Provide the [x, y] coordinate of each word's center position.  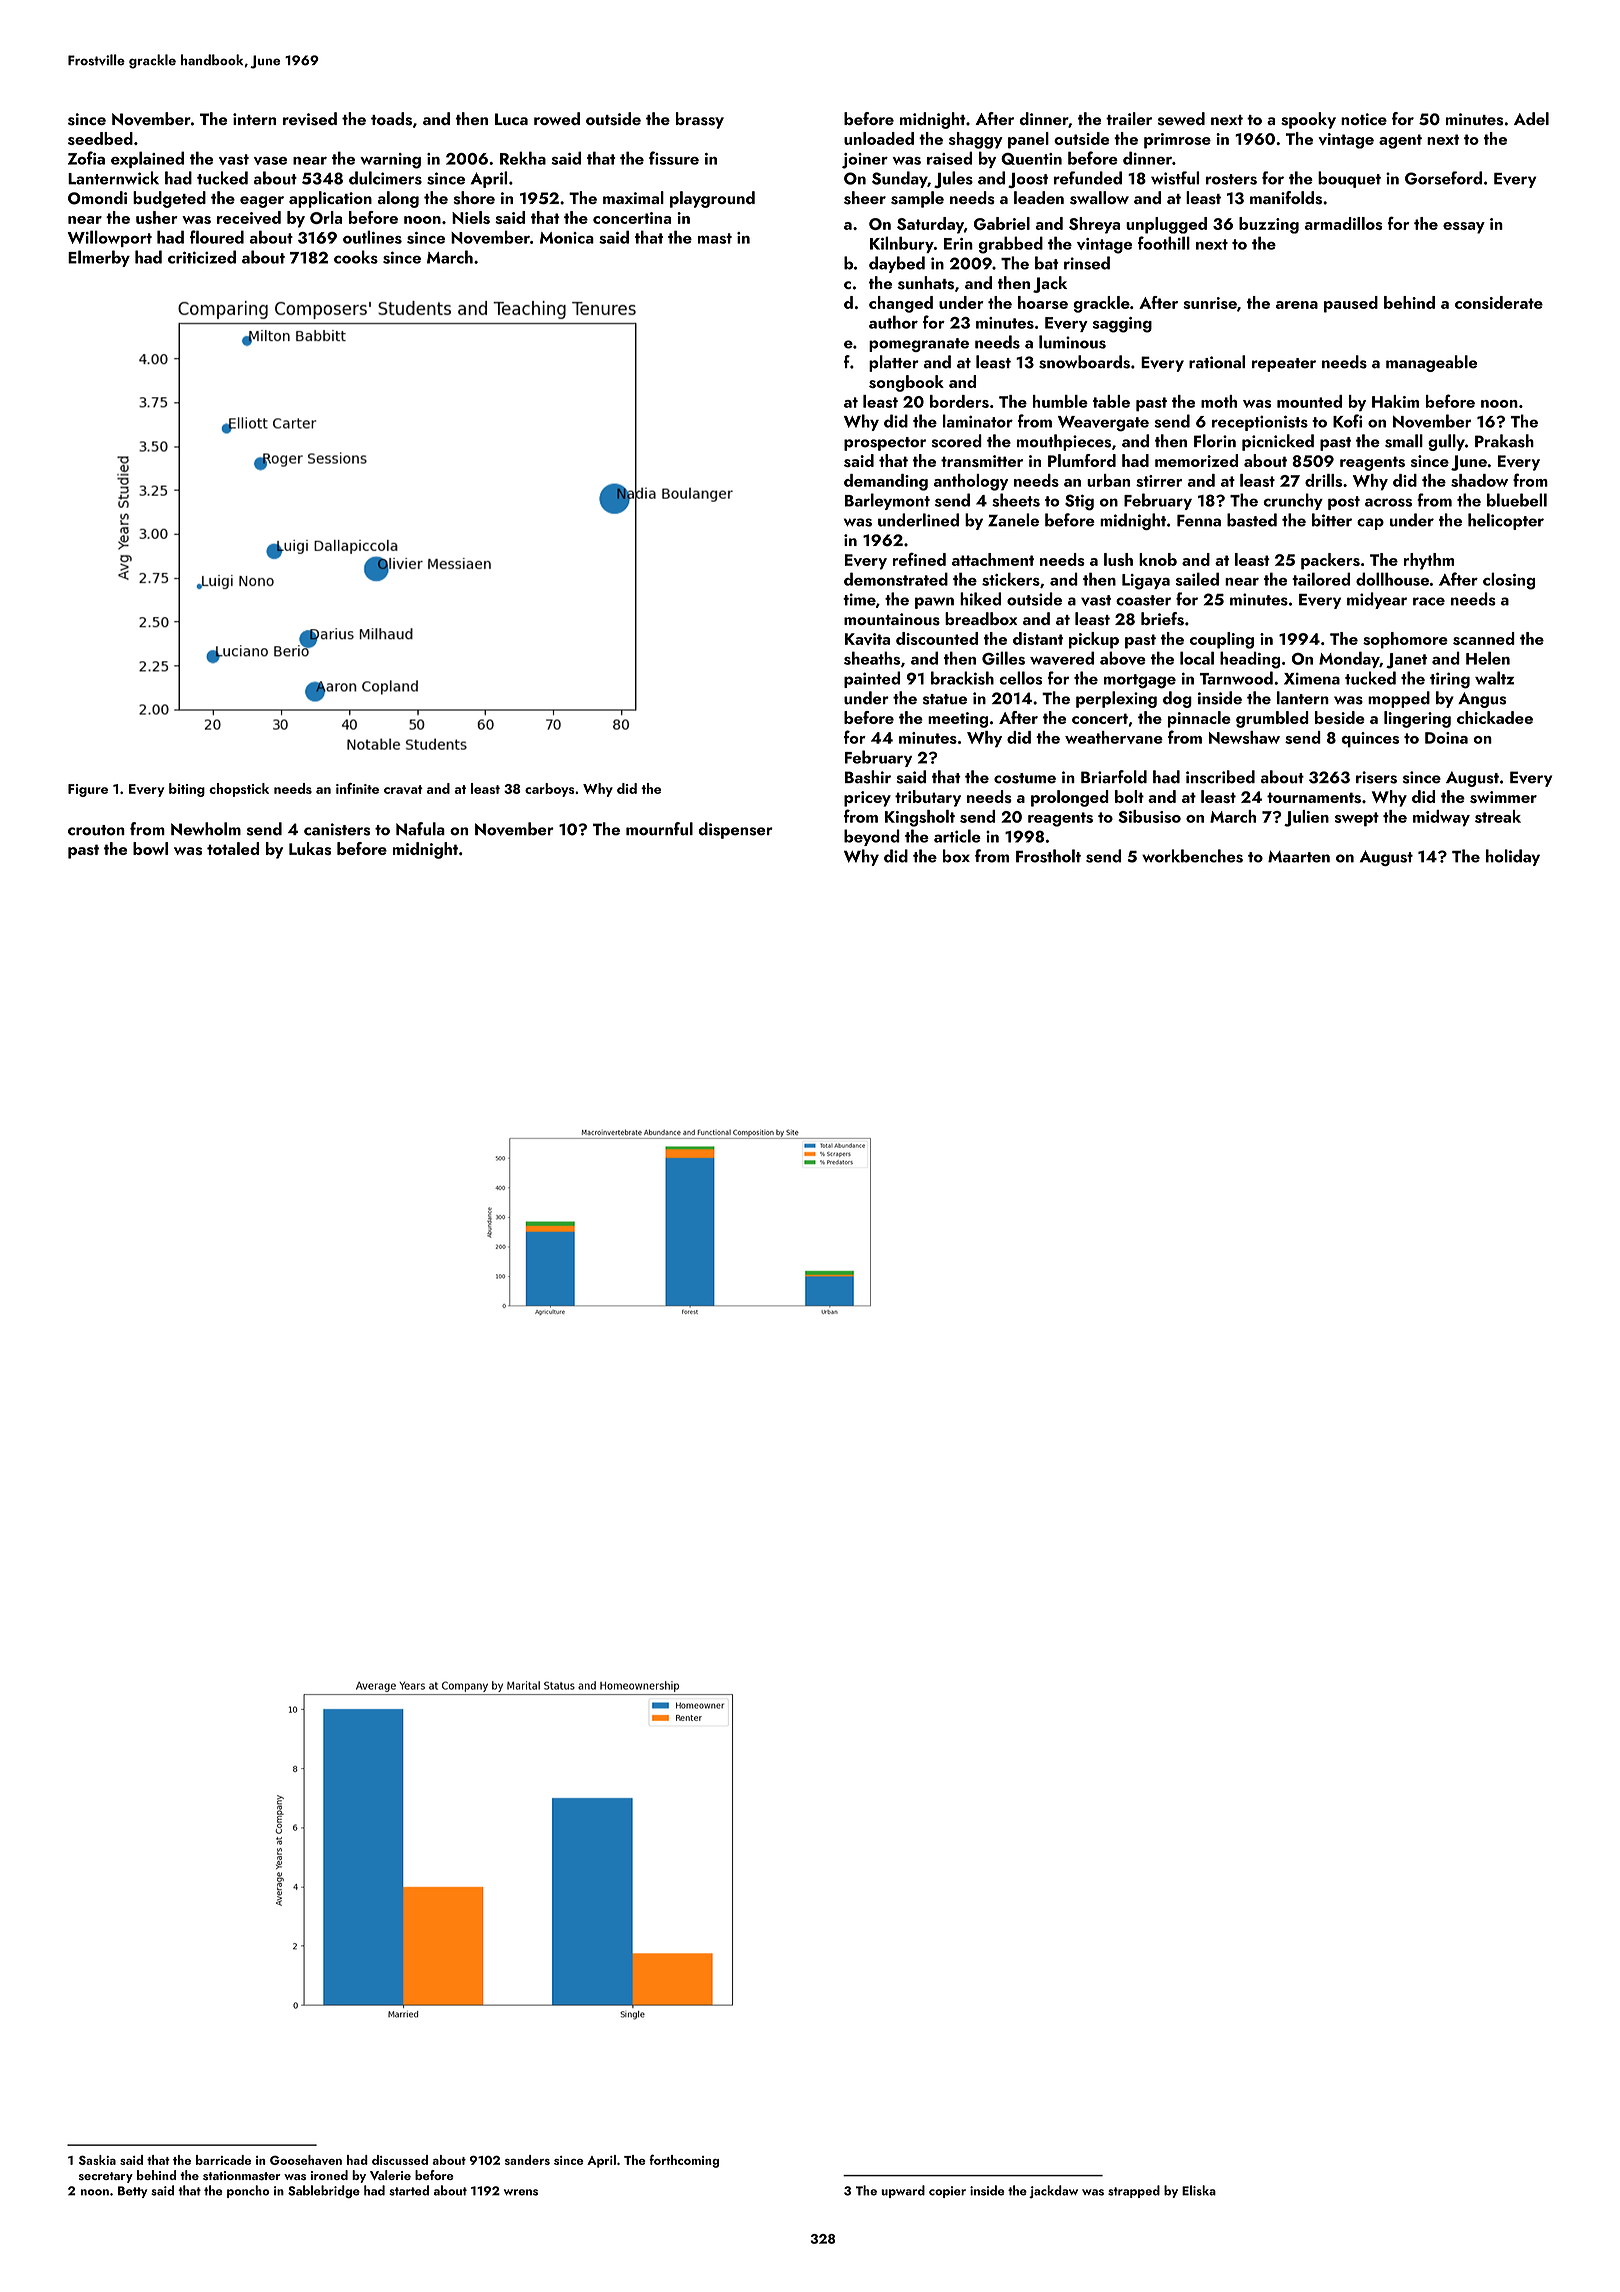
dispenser [735, 830]
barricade [223, 2160]
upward [903, 2191]
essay [1464, 228]
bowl [150, 848]
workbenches [1192, 856]
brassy [700, 120]
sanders [527, 2160]
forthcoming [684, 2161]
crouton [96, 830]
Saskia [97, 2160]
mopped [1399, 699]
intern [254, 119]
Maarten [1299, 857]
